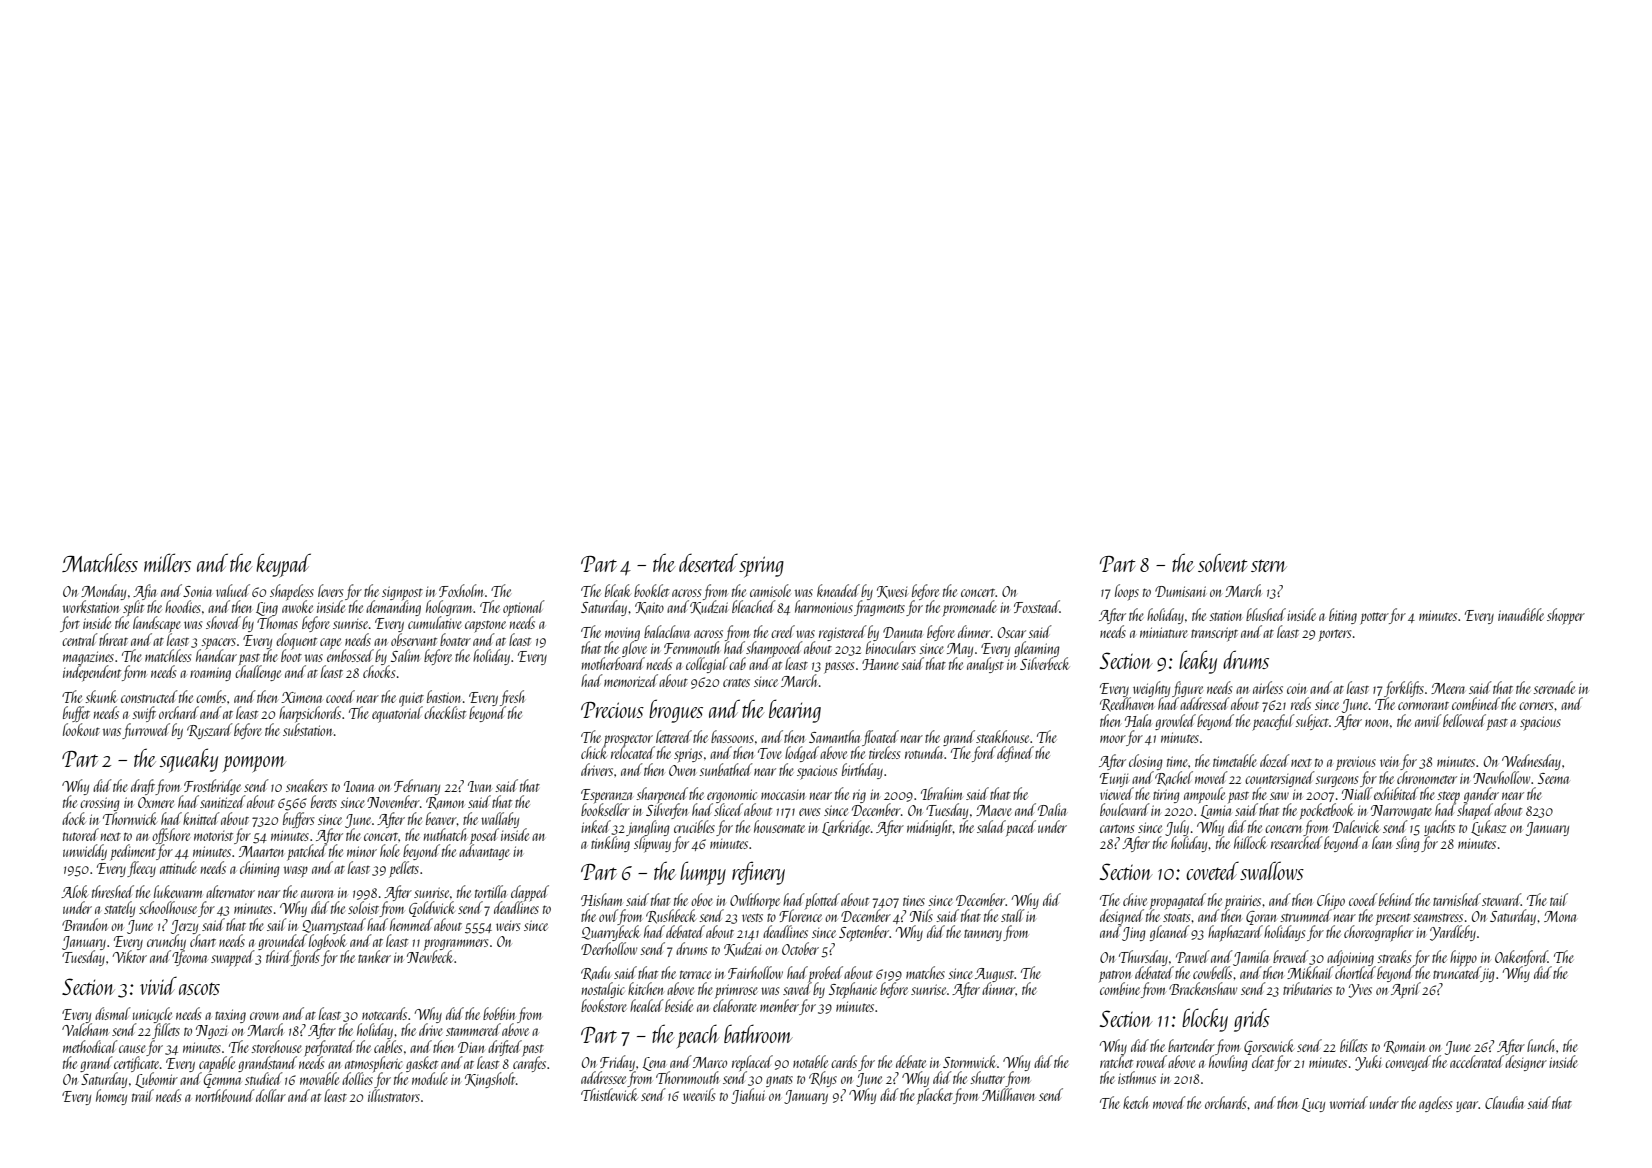  What do you see at coordinates (1222, 562) in the image?
I see `solvent` at bounding box center [1222, 562].
